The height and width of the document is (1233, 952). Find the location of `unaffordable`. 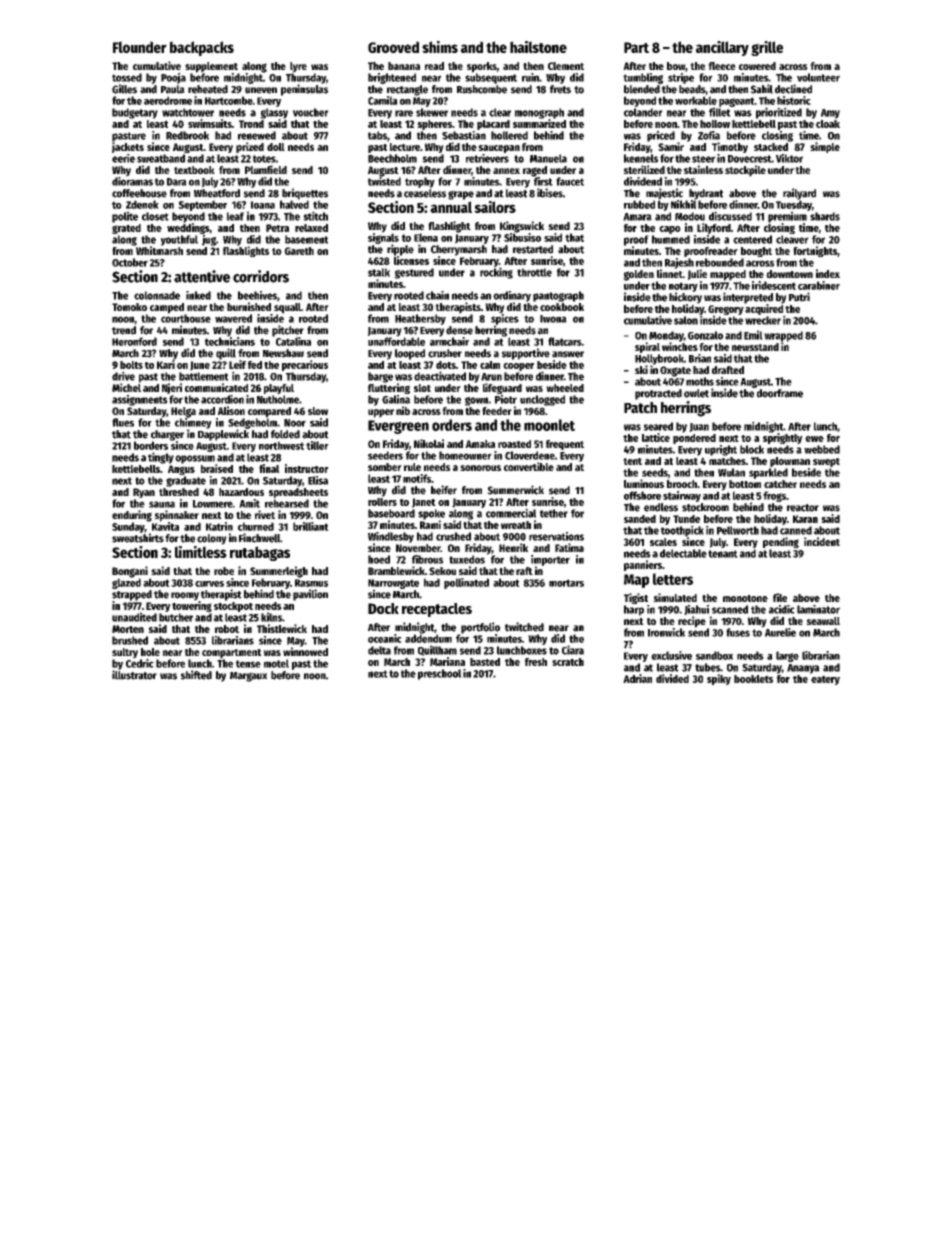

unaffordable is located at coordinates (396, 341).
